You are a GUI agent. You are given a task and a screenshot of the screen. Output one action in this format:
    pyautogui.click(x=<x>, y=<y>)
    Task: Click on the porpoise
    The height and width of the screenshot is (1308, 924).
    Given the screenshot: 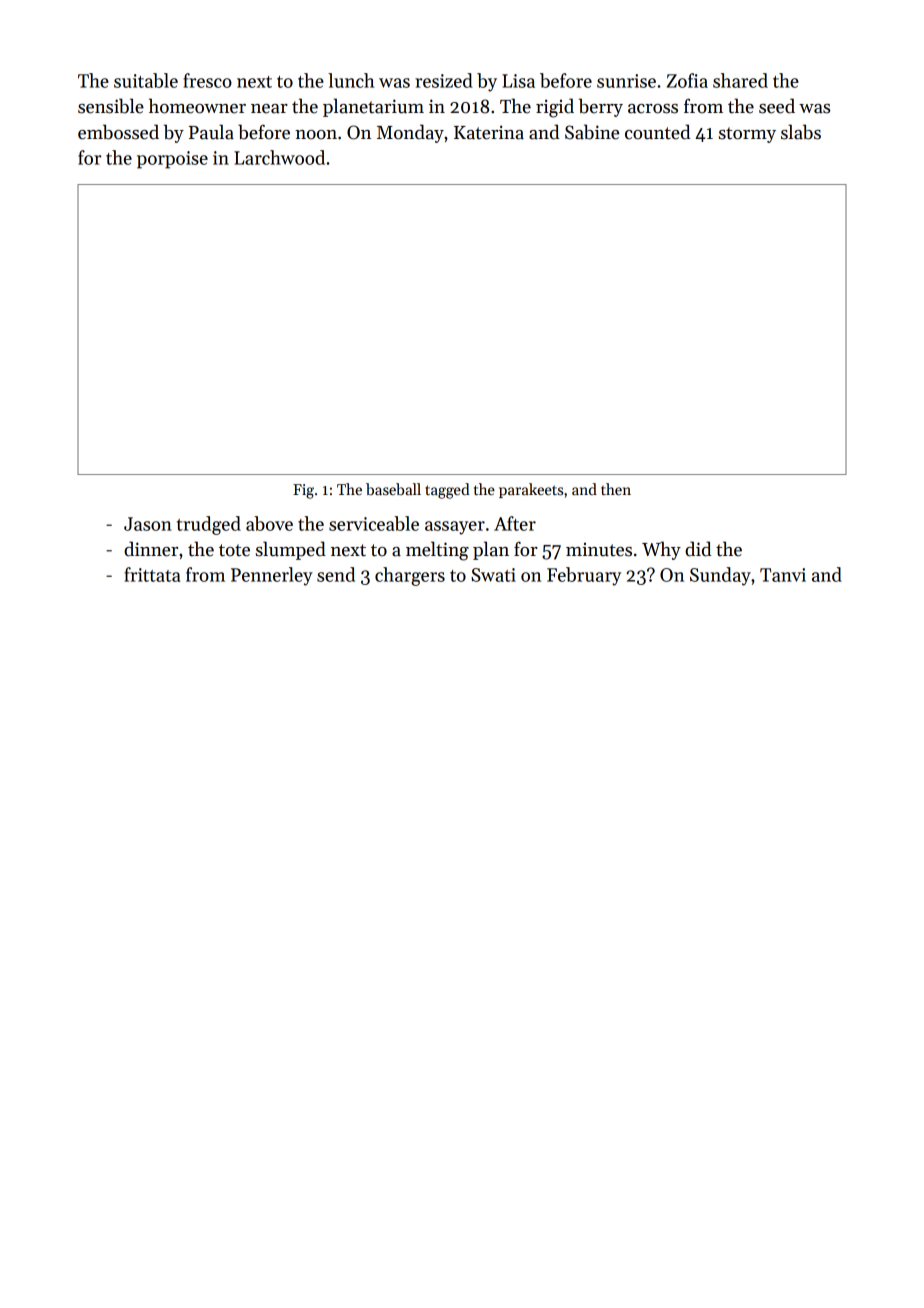 What is the action you would take?
    pyautogui.click(x=172, y=160)
